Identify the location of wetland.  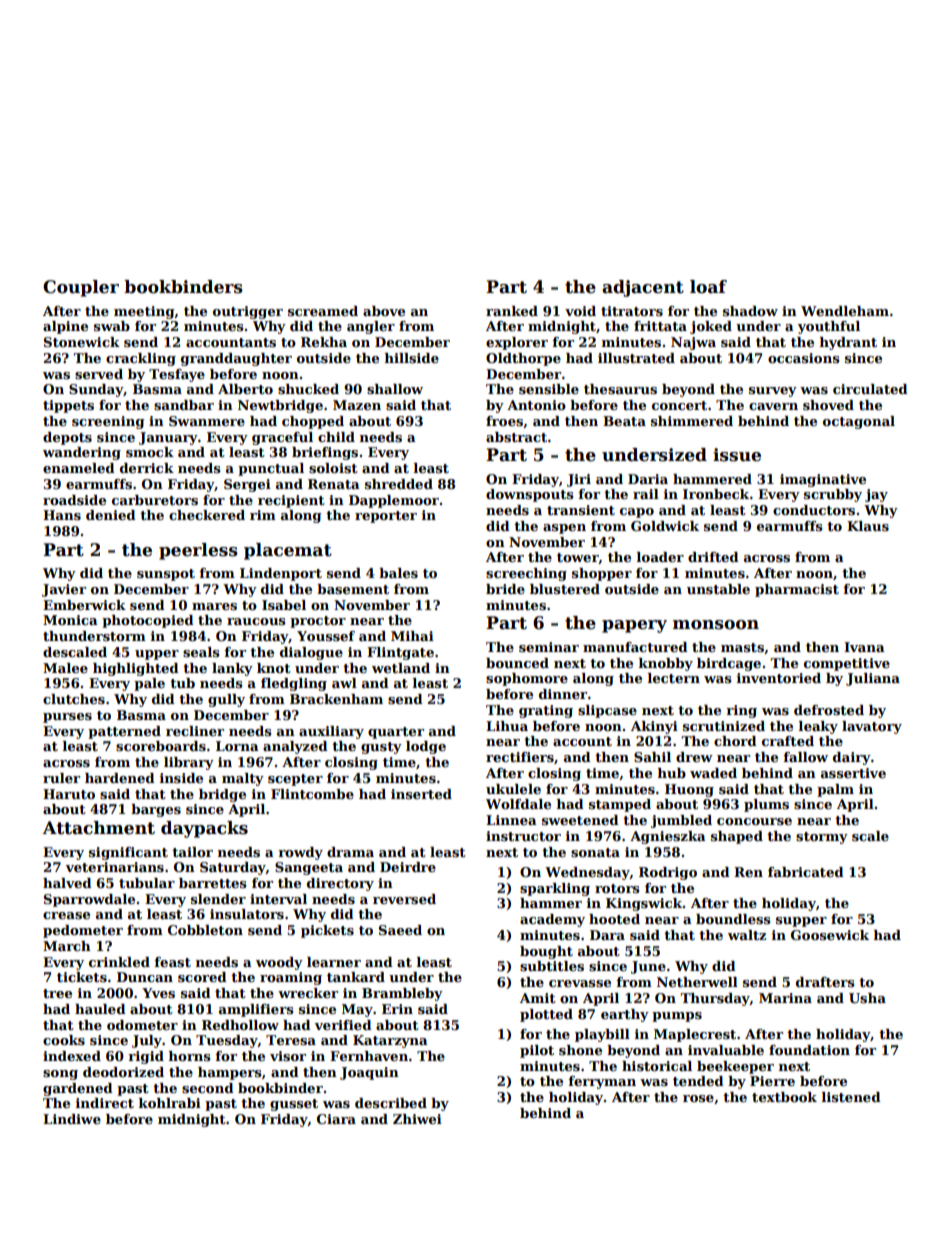
(401, 668).
